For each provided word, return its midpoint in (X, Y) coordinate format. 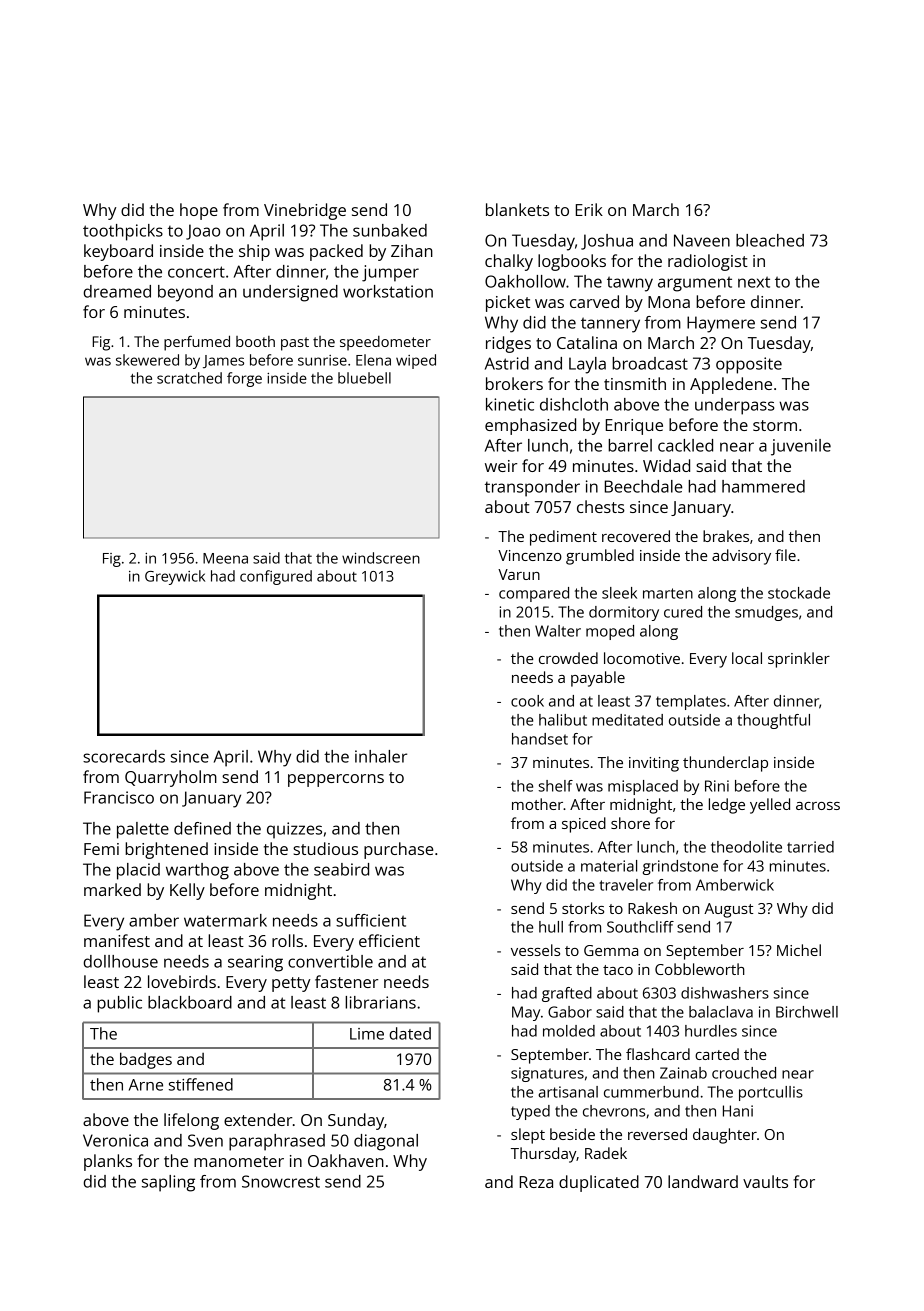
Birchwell (807, 1012)
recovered (636, 536)
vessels (535, 950)
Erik (589, 209)
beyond (185, 293)
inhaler (381, 756)
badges (146, 1060)
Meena (225, 558)
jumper (390, 273)
